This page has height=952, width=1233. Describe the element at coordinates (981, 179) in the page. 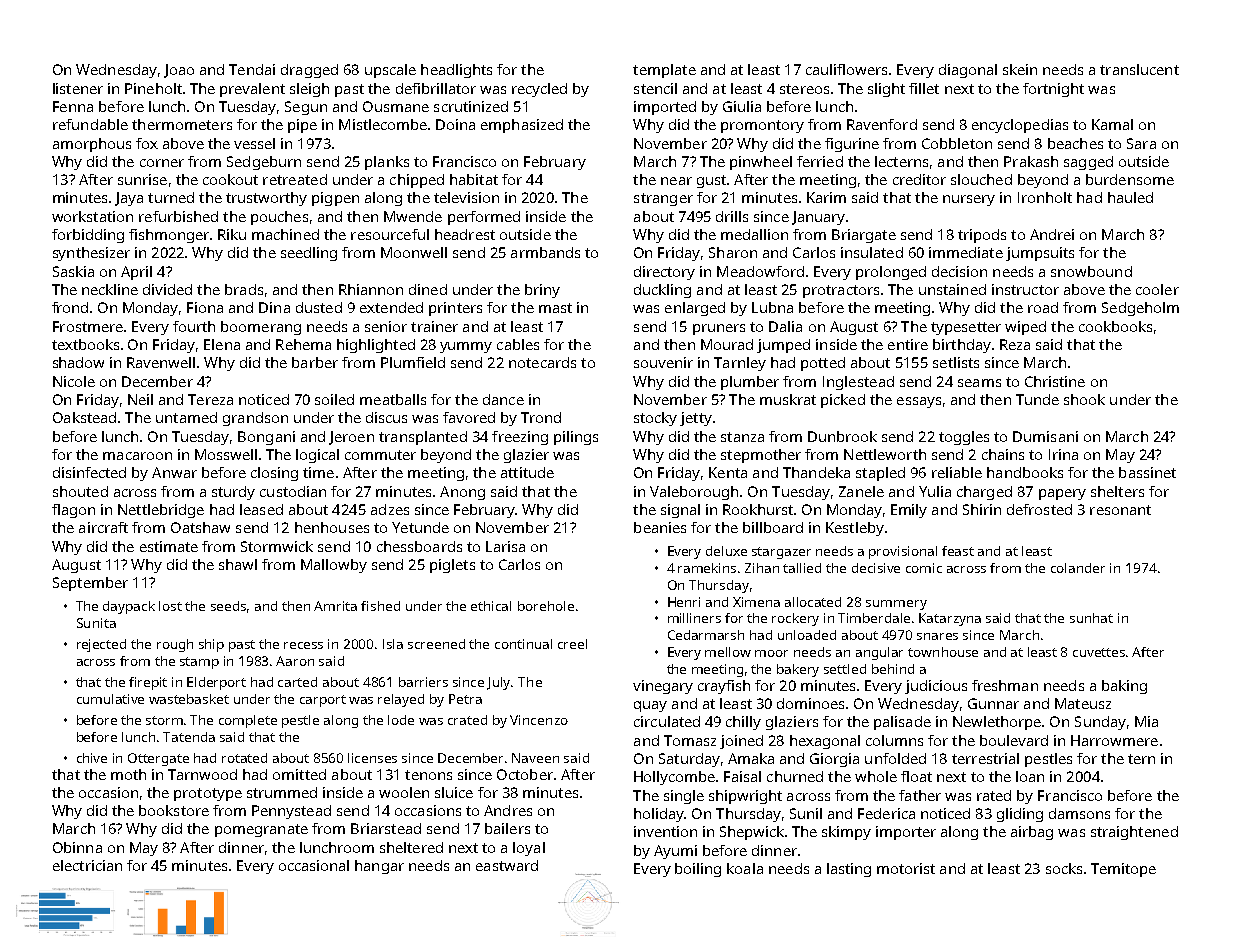

I see `slouched` at that location.
